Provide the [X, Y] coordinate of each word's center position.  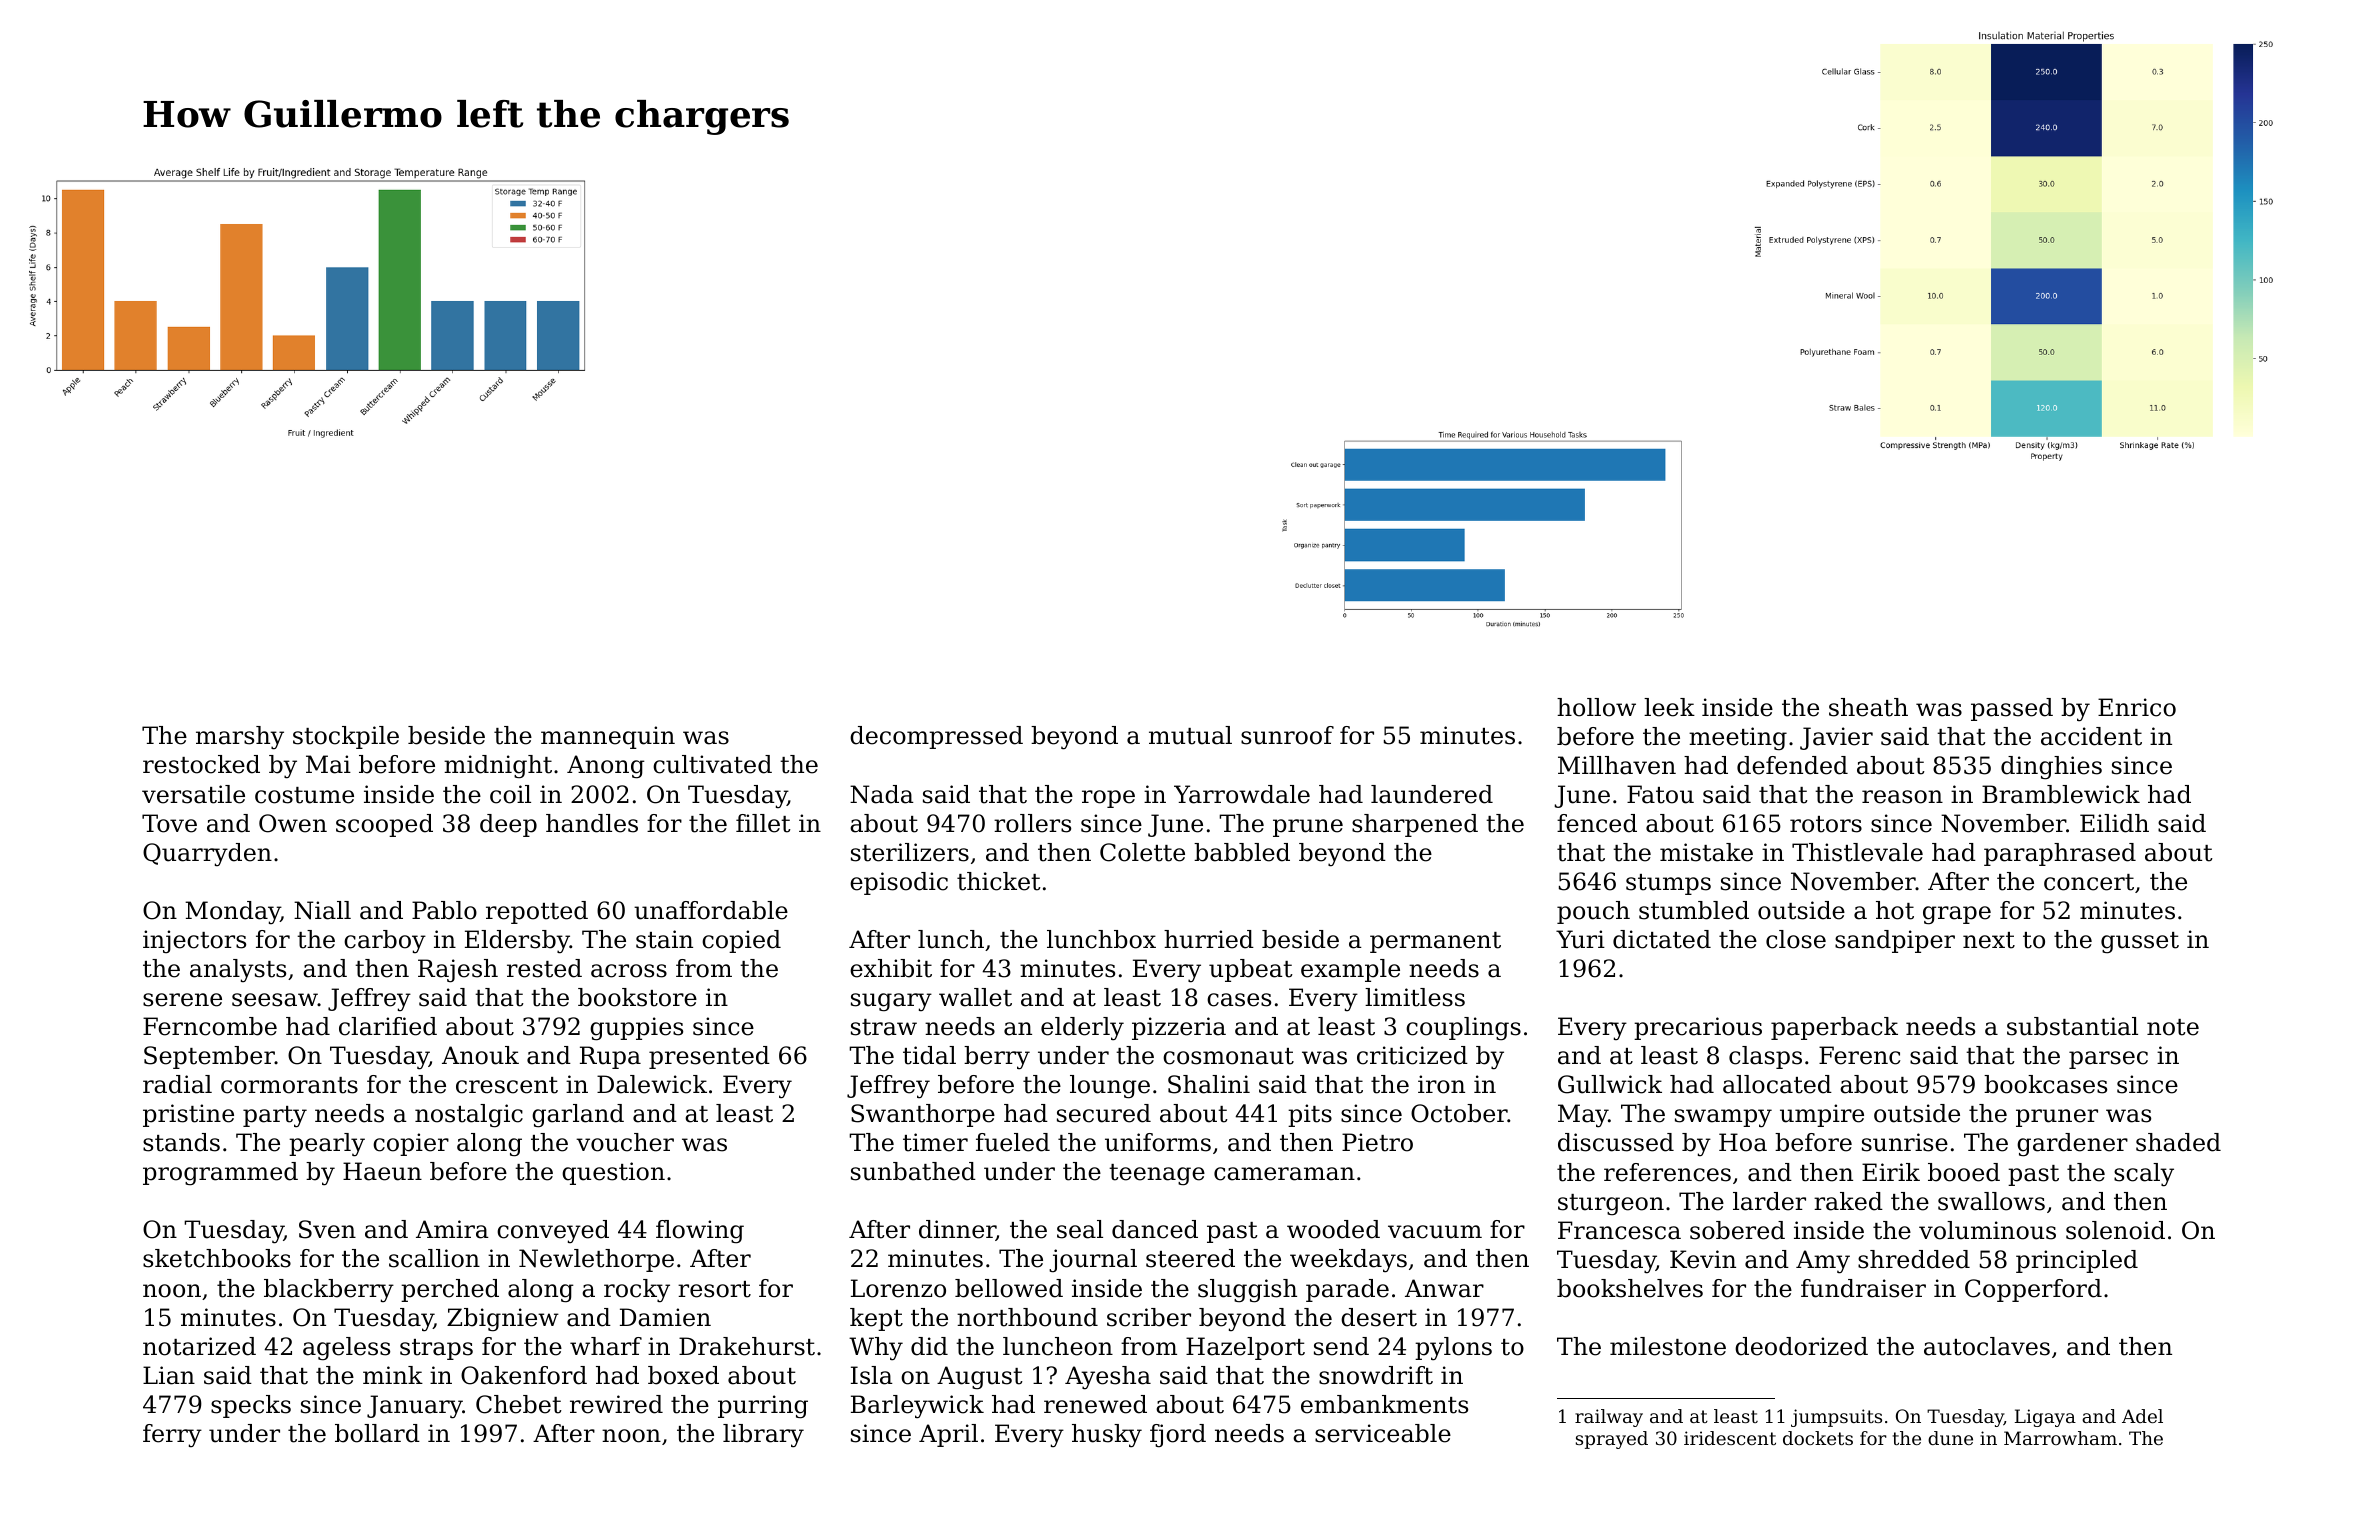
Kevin [1703, 1259]
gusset [2140, 943]
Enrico [2137, 707]
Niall [322, 910]
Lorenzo [898, 1288]
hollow [1596, 707]
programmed [220, 1174]
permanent [1435, 942]
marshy [240, 738]
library [763, 1436]
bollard [377, 1433]
